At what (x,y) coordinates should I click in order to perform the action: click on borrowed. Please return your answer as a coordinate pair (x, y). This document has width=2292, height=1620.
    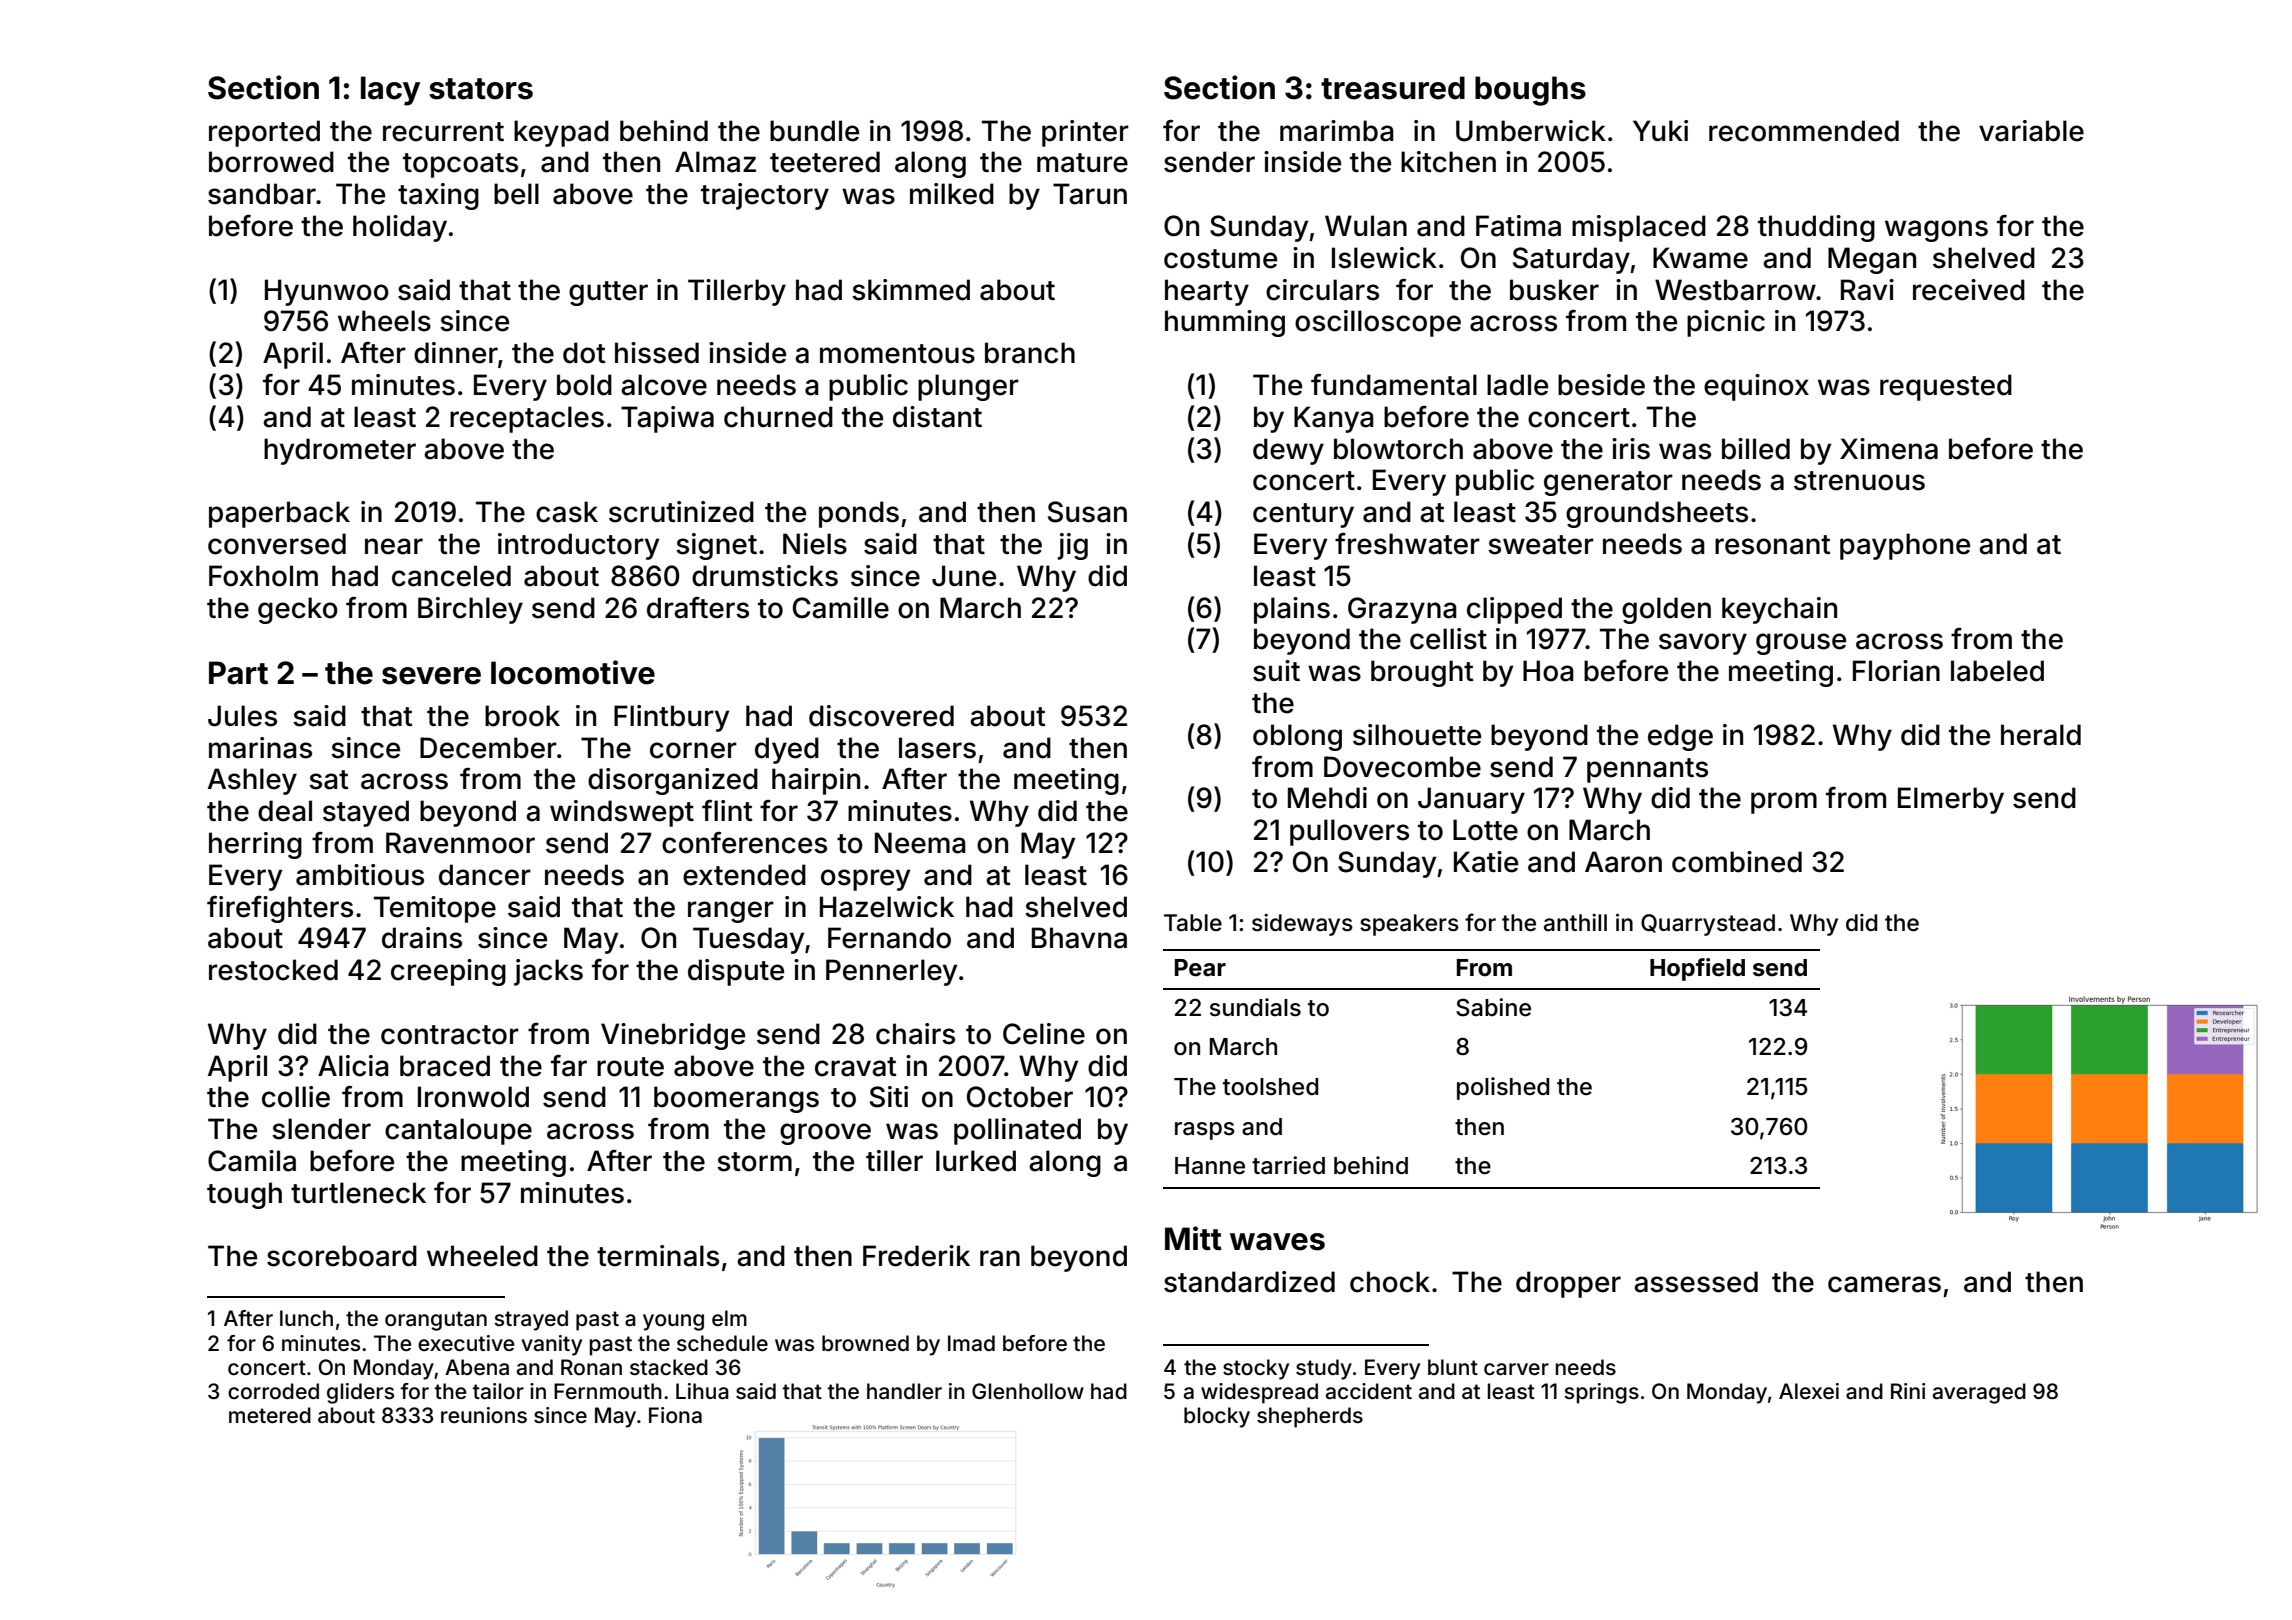
    Looking at the image, I should click on (271, 162).
